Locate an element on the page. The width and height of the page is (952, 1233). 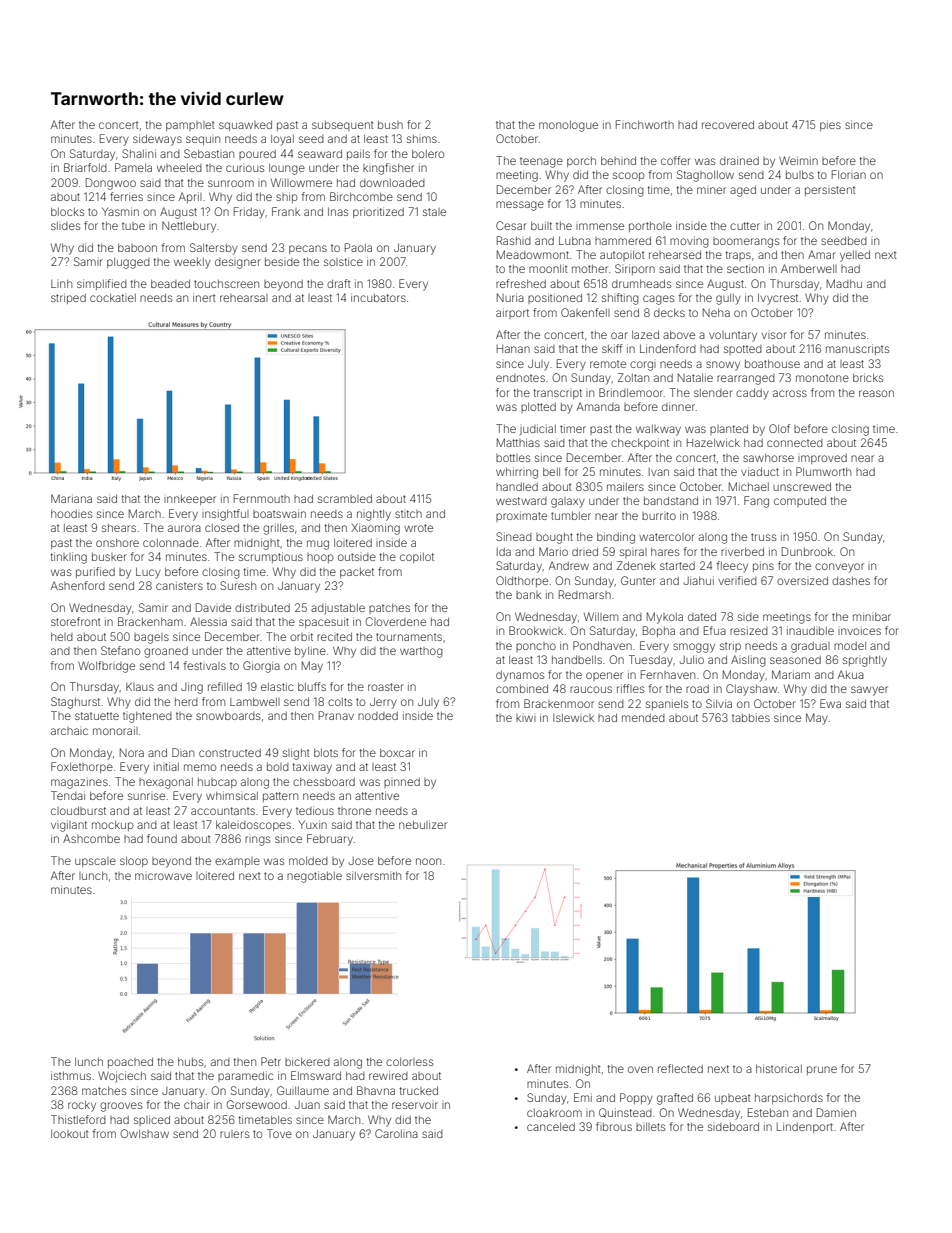
hubs is located at coordinates (190, 1062).
